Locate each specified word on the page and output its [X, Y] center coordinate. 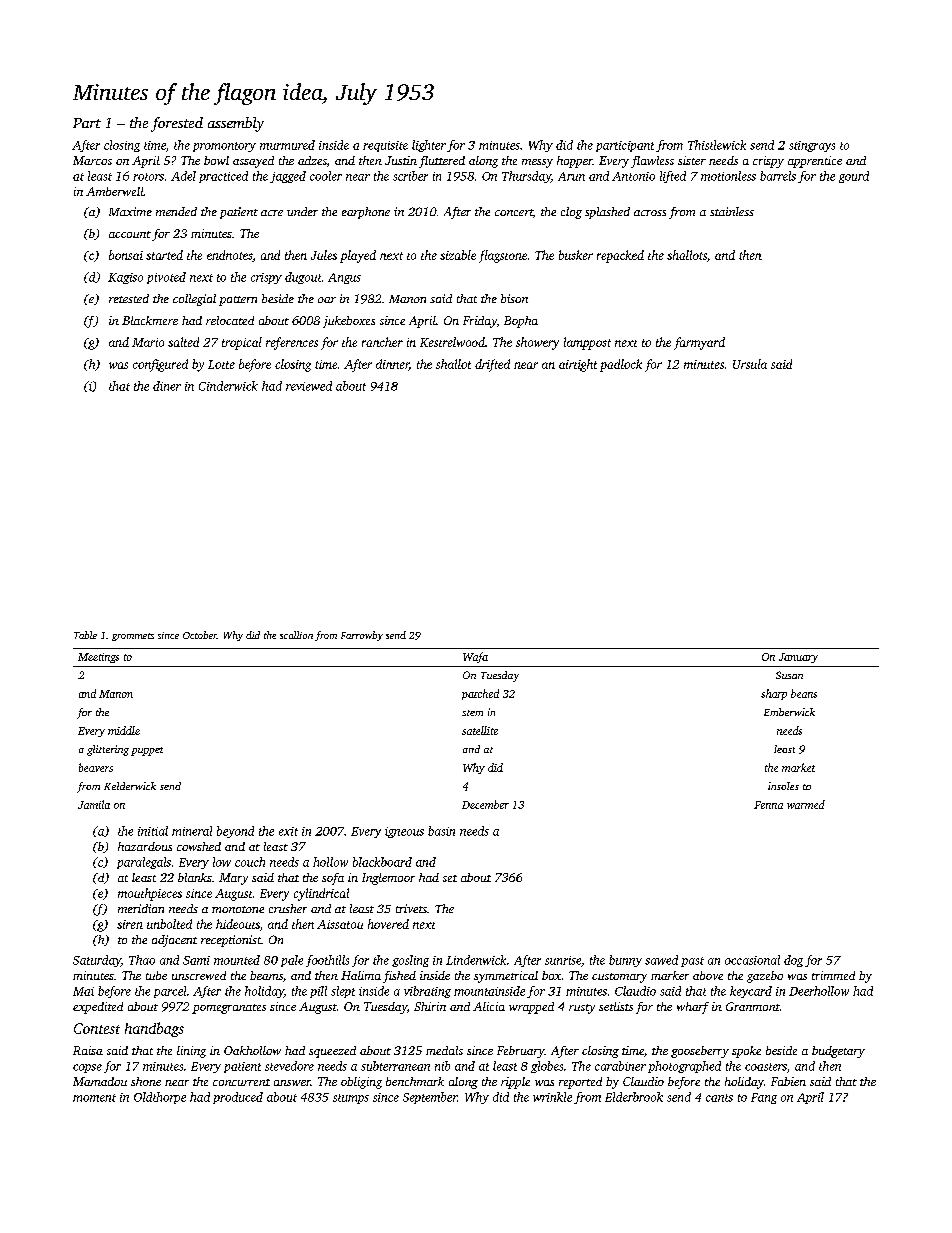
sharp [774, 694]
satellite [480, 730]
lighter [429, 146]
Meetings [98, 658]
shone [146, 1081]
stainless [732, 211]
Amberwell [115, 191]
